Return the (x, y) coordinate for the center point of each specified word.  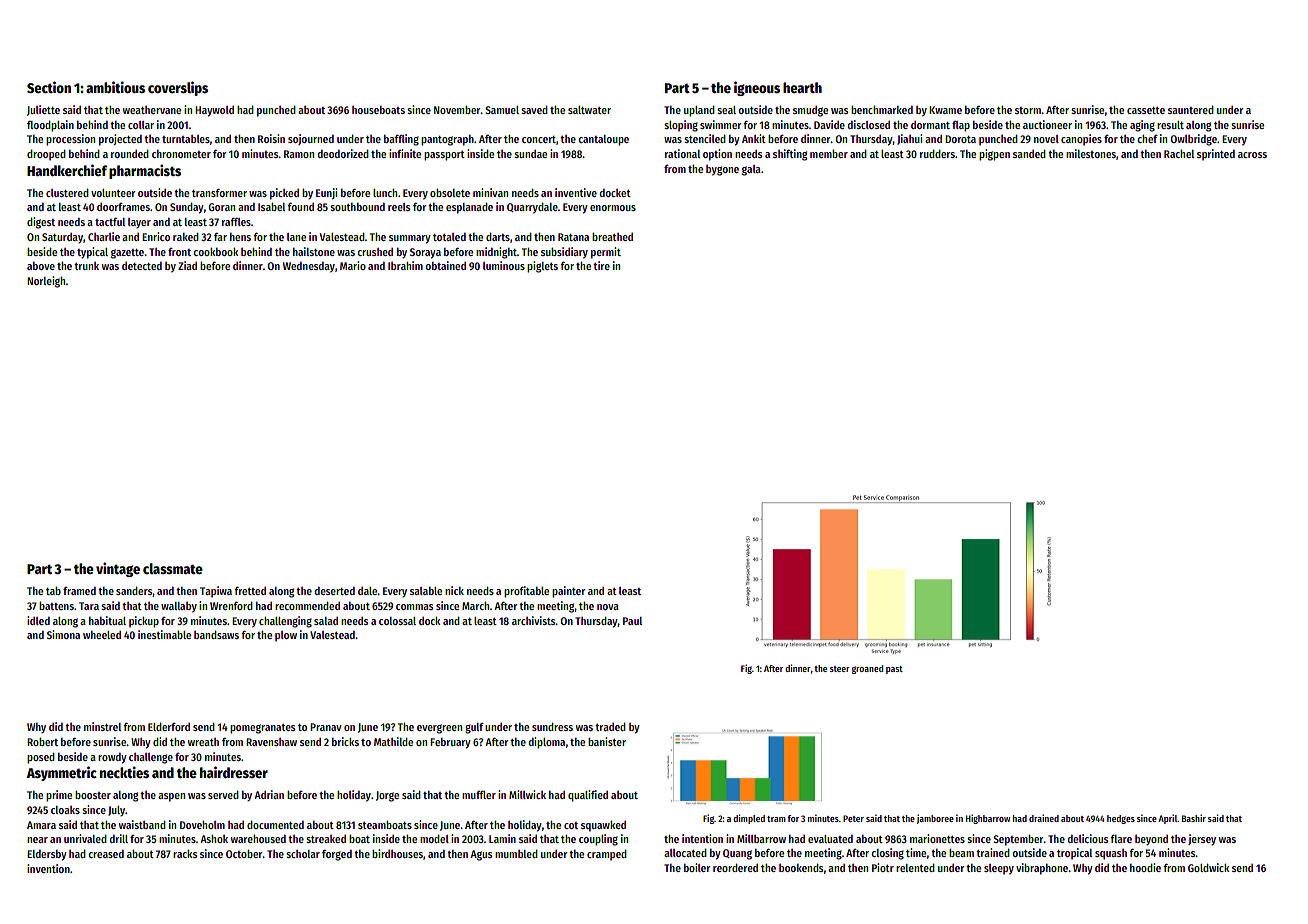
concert (539, 139)
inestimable (164, 634)
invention (48, 868)
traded (610, 727)
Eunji (326, 193)
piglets (542, 267)
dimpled (749, 819)
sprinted (1216, 155)
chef (1147, 139)
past (894, 670)
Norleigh (46, 282)
